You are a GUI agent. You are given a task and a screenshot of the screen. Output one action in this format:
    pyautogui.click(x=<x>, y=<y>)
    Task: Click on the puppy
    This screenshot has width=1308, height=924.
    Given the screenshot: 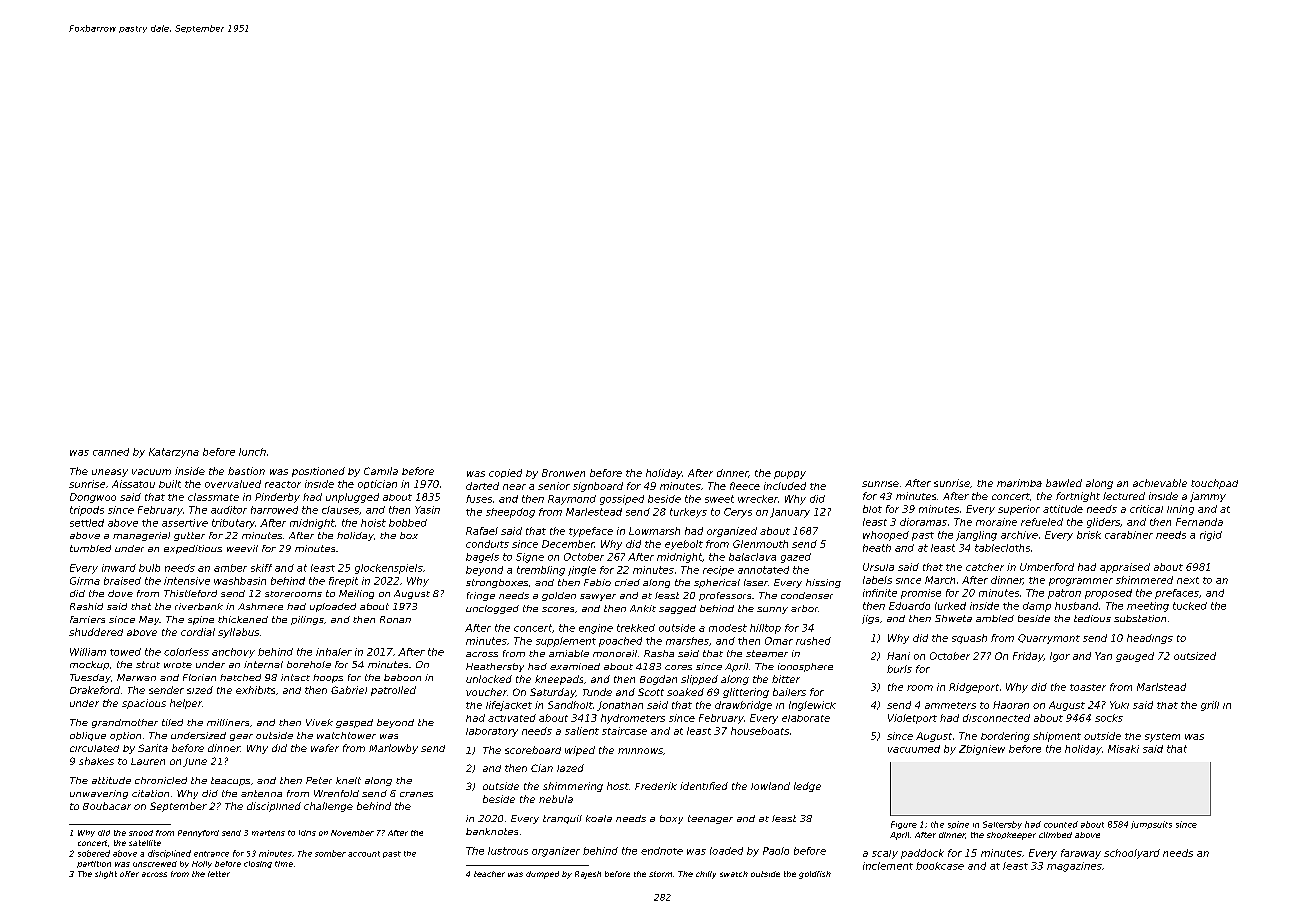 What is the action you would take?
    pyautogui.click(x=790, y=475)
